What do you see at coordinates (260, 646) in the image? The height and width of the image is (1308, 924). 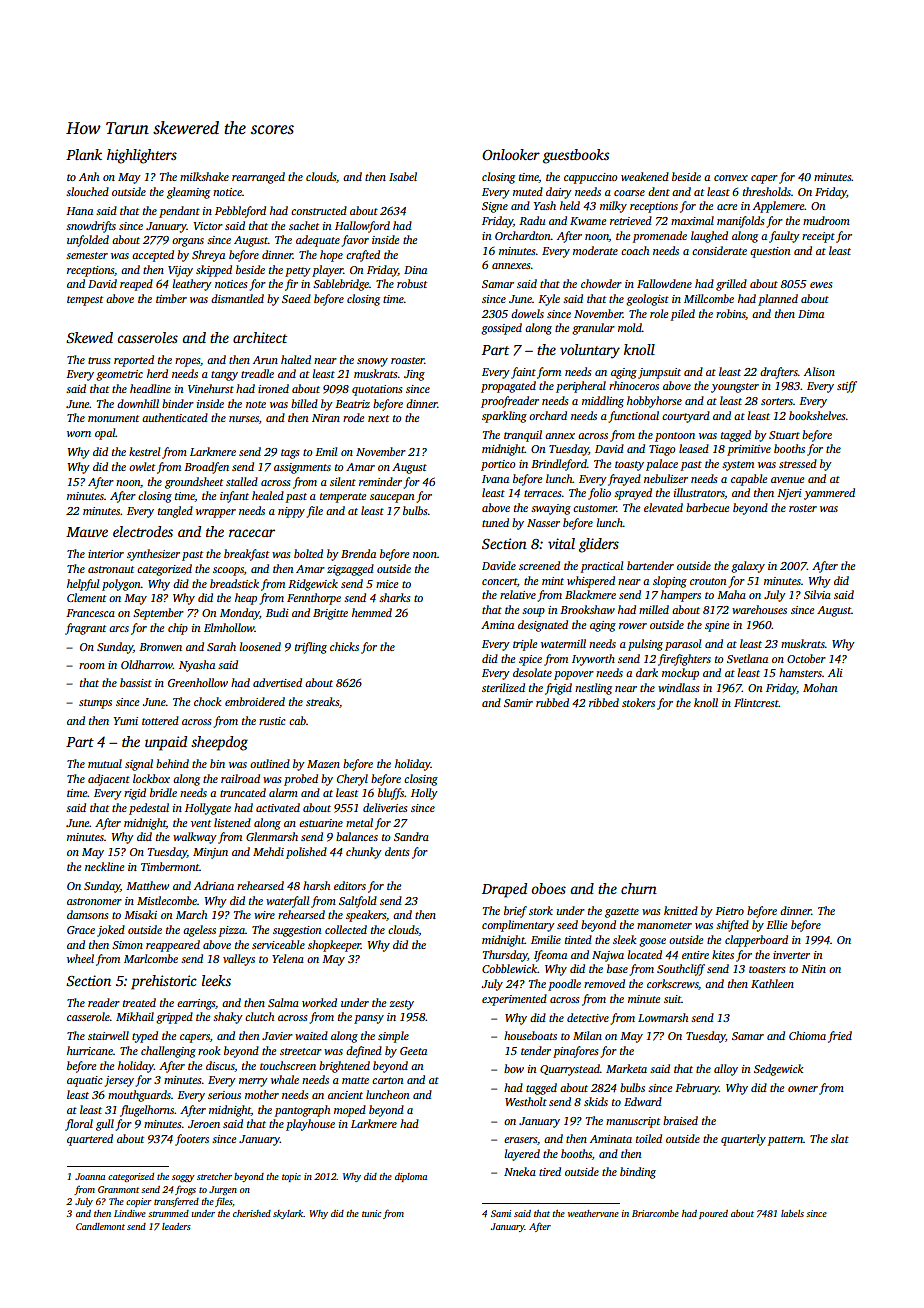 I see `loosened` at bounding box center [260, 646].
